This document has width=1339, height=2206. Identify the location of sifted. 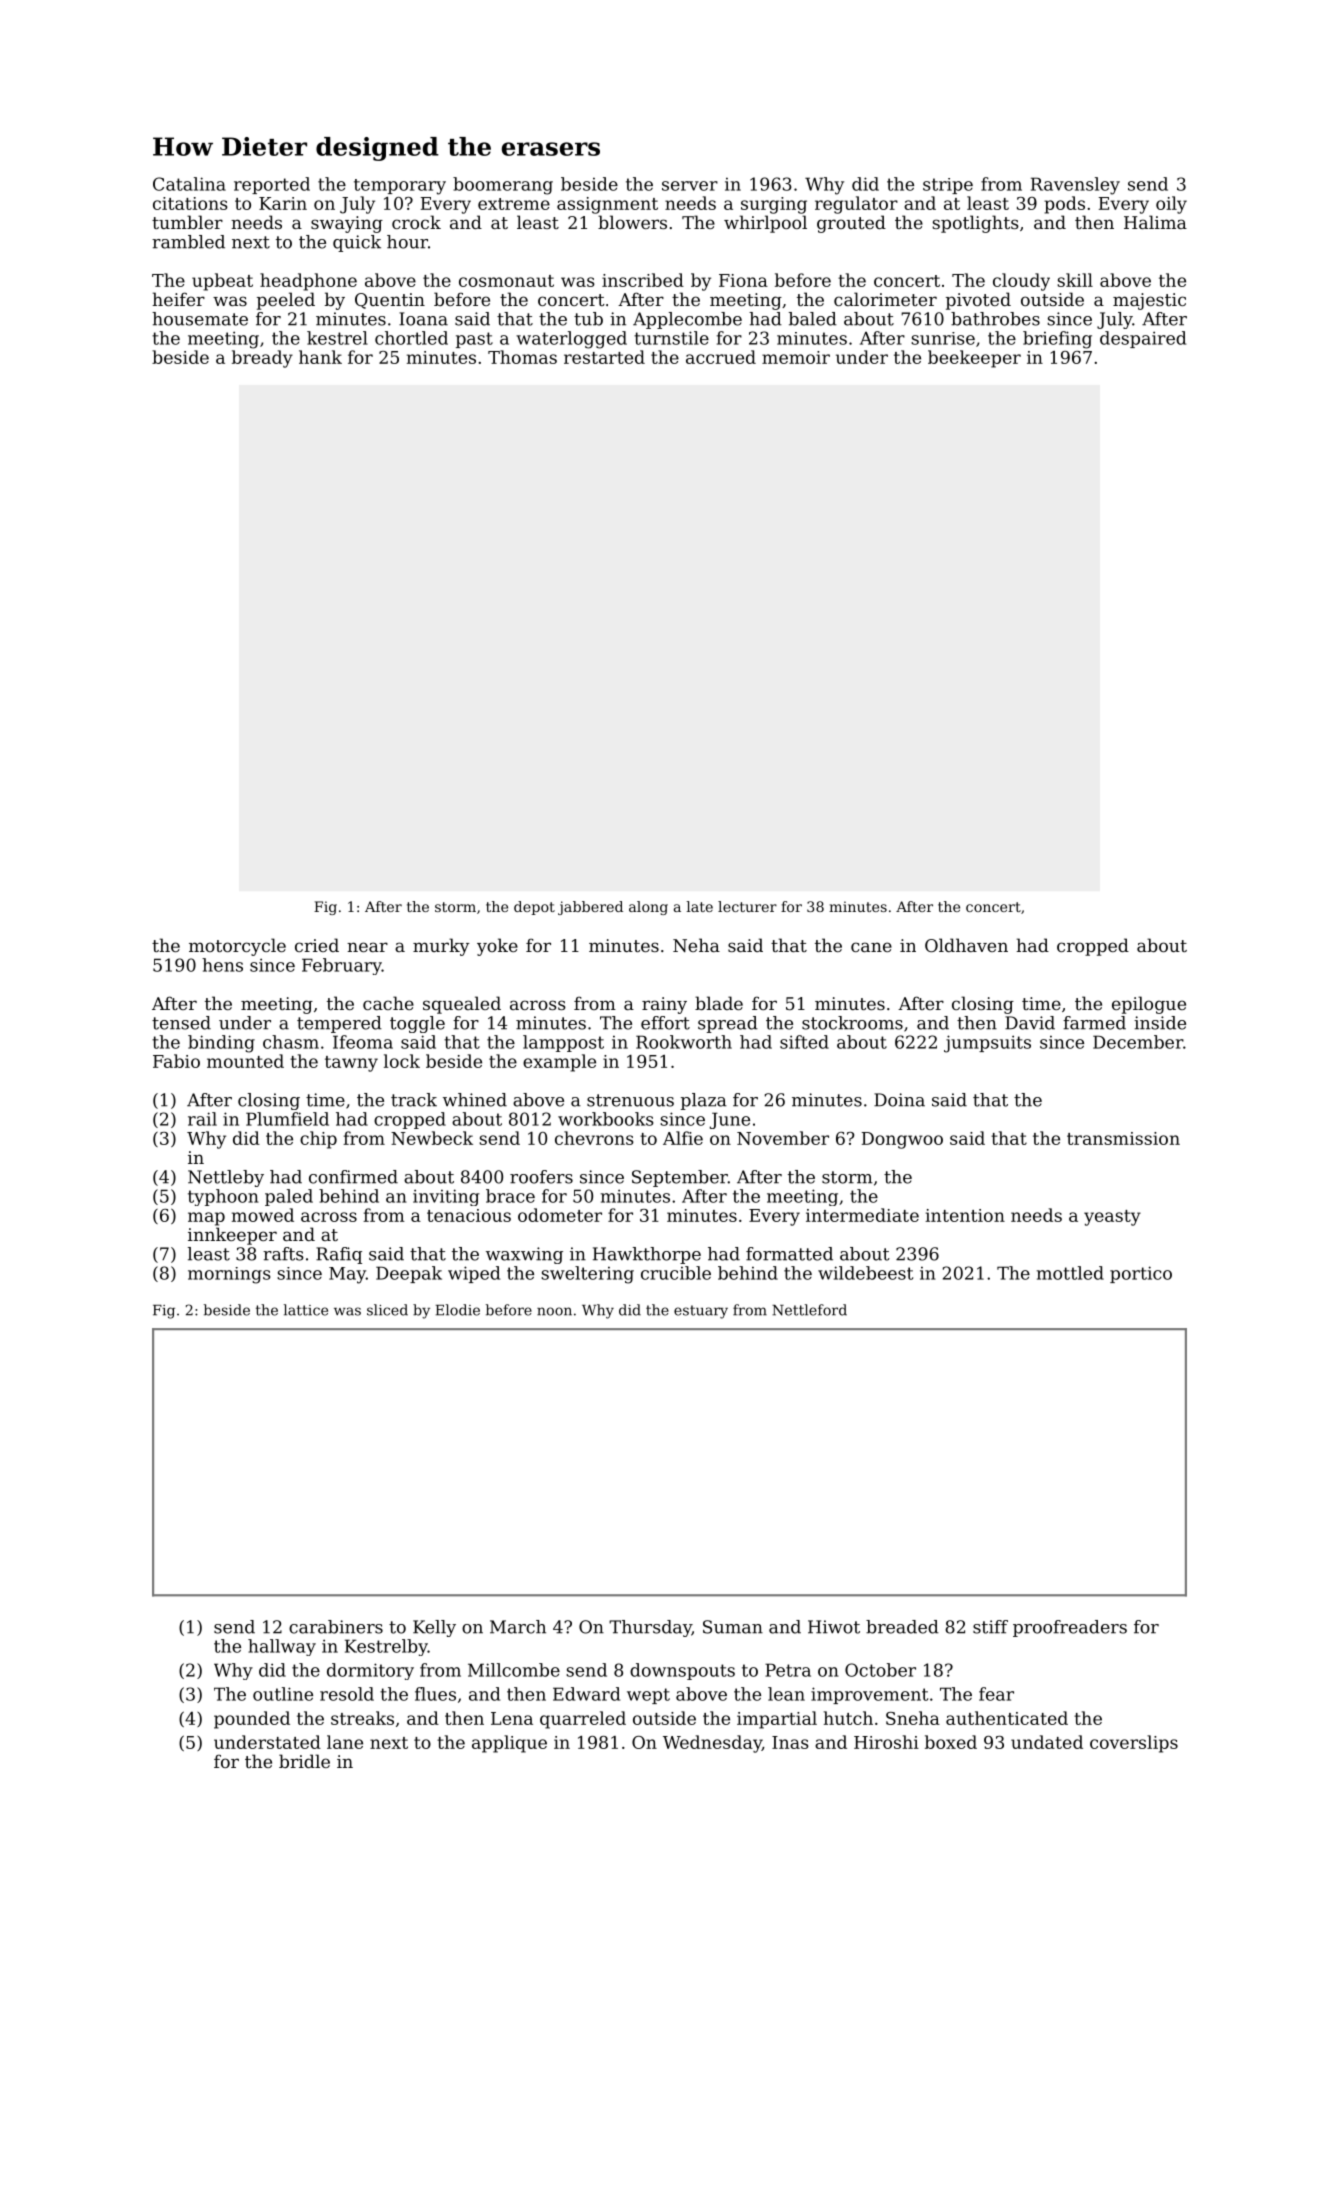
(804, 1042).
